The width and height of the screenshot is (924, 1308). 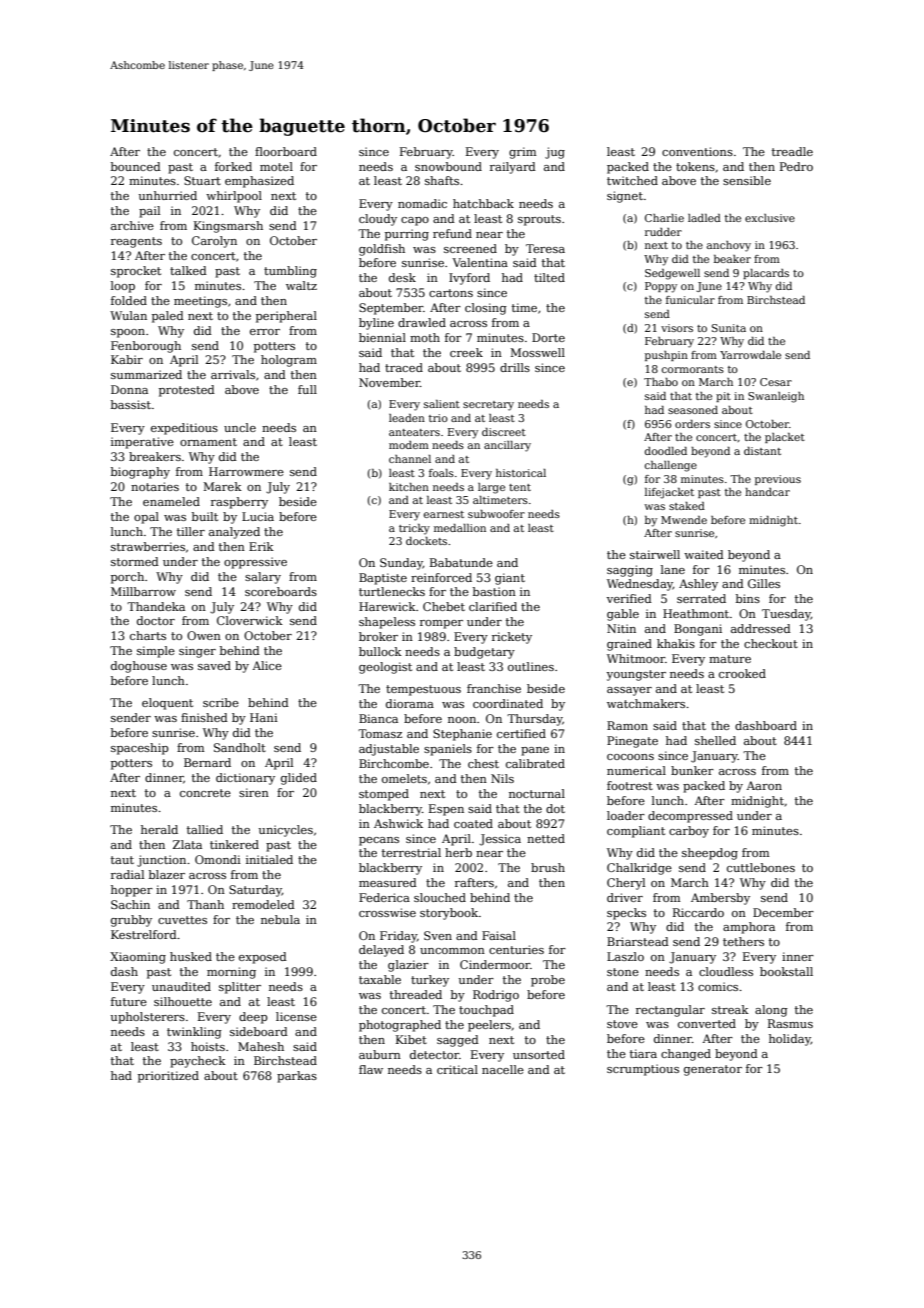 What do you see at coordinates (503, 1069) in the screenshot?
I see `nacelle` at bounding box center [503, 1069].
